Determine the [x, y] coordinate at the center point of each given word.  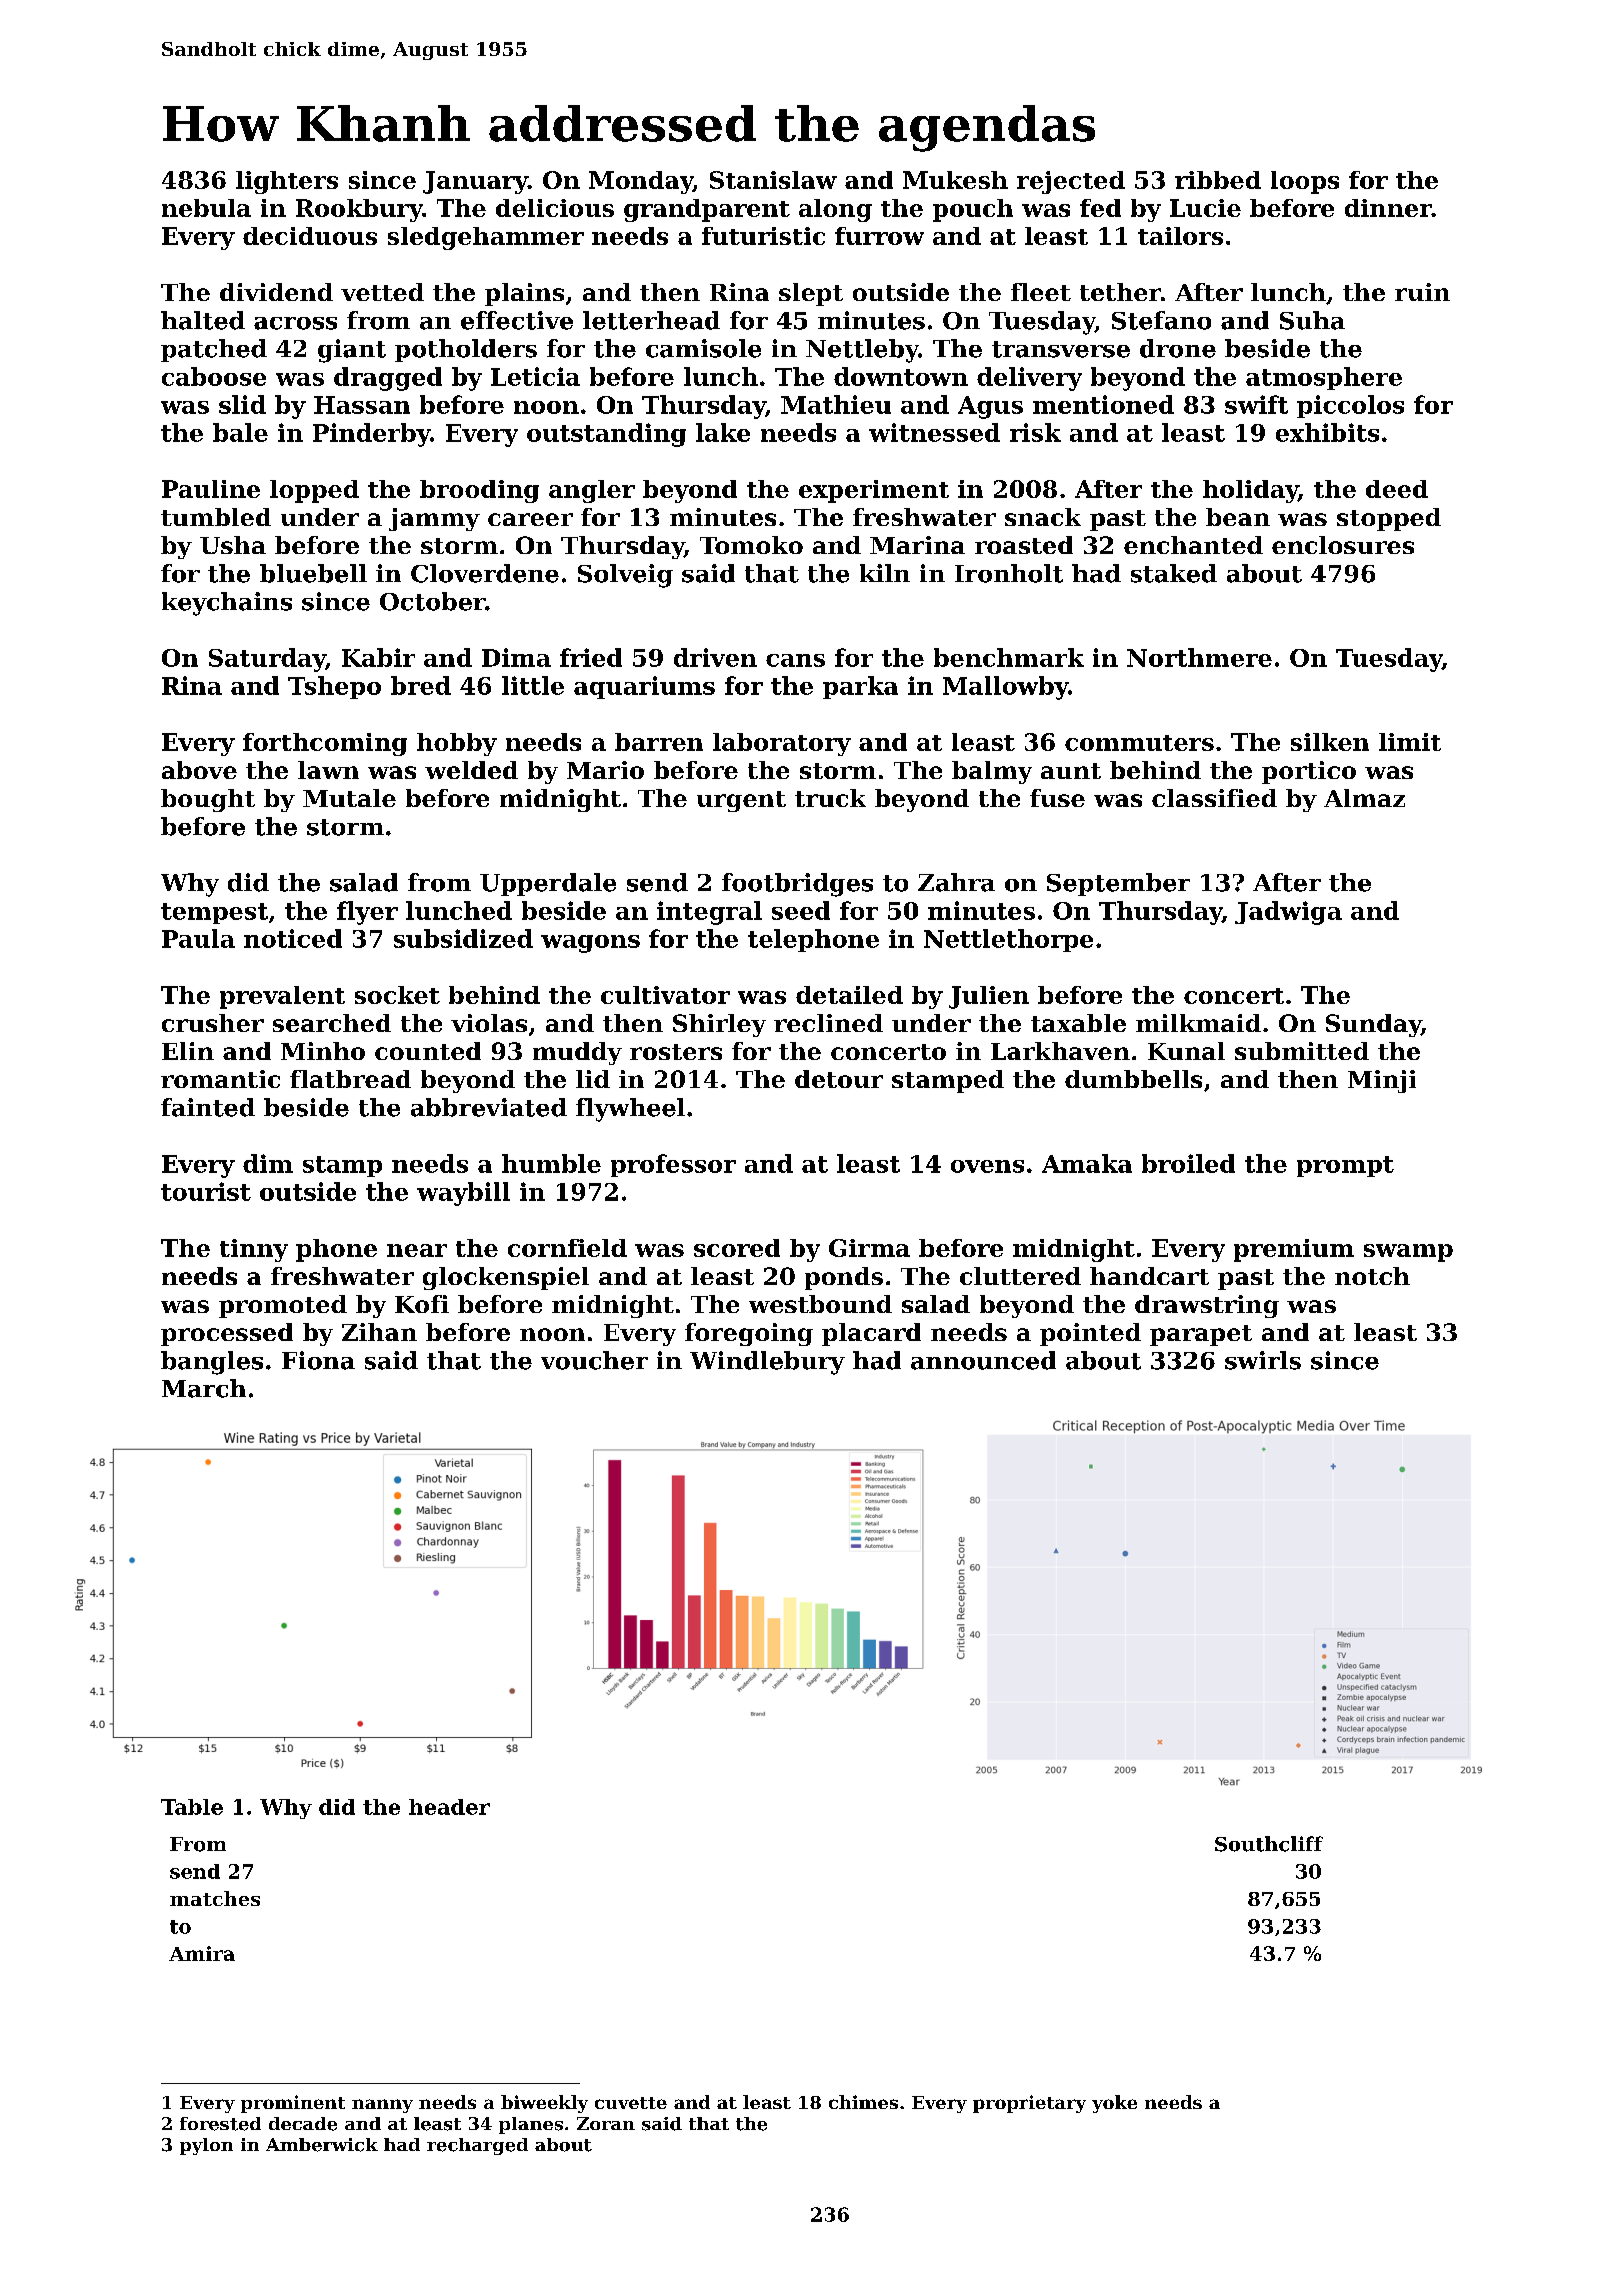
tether [1120, 292]
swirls [1263, 1360]
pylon [206, 2146]
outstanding [606, 435]
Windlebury [767, 1363]
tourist [206, 1191]
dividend [276, 292]
